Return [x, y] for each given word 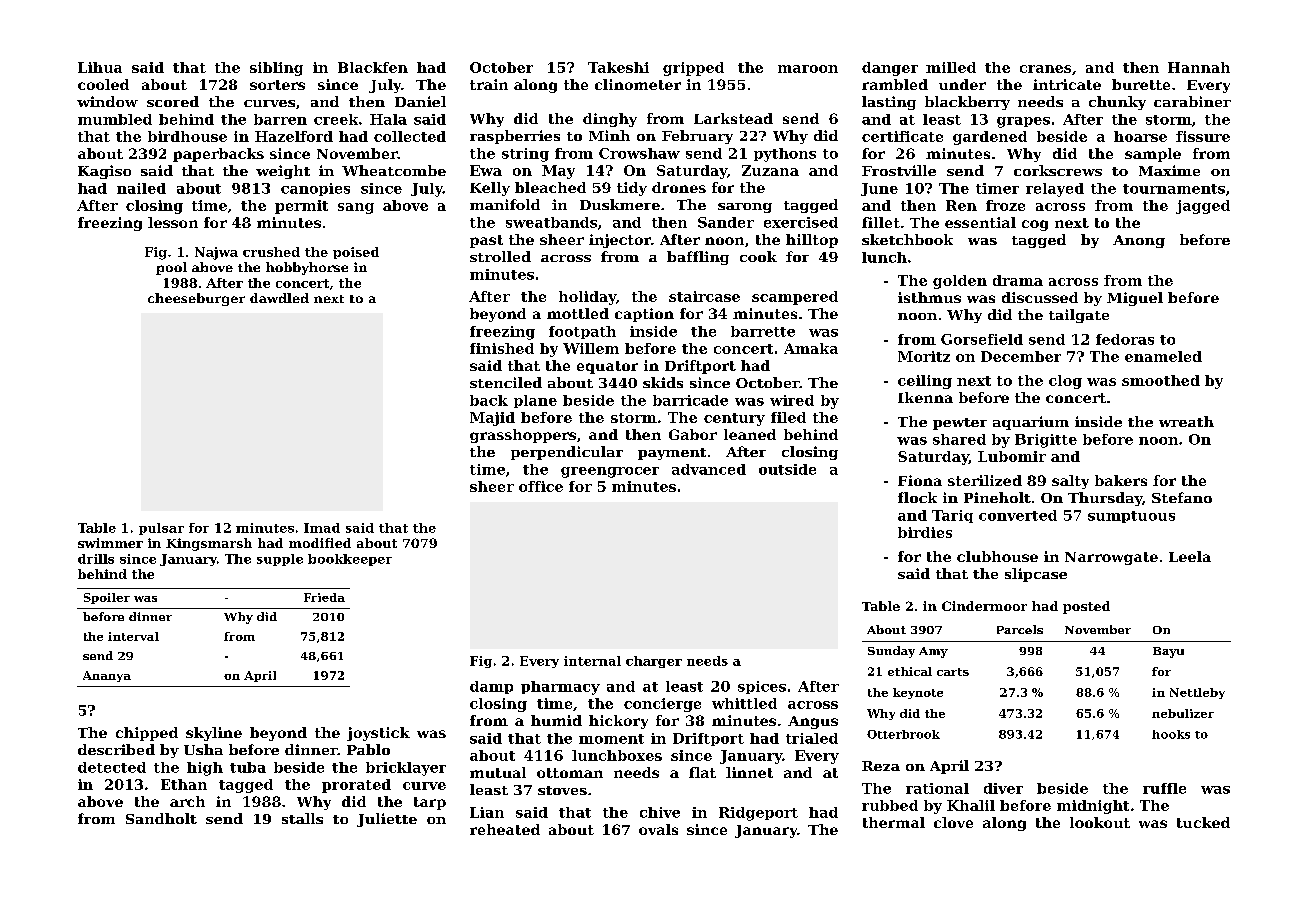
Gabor [693, 434]
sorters [277, 85]
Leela [1190, 556]
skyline [214, 734]
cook [758, 256]
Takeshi [618, 67]
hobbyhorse [307, 268]
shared [959, 439]
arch [187, 801]
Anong [1139, 241]
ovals [658, 829]
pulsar [161, 529]
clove [953, 822]
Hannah [1199, 67]
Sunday [891, 652]
